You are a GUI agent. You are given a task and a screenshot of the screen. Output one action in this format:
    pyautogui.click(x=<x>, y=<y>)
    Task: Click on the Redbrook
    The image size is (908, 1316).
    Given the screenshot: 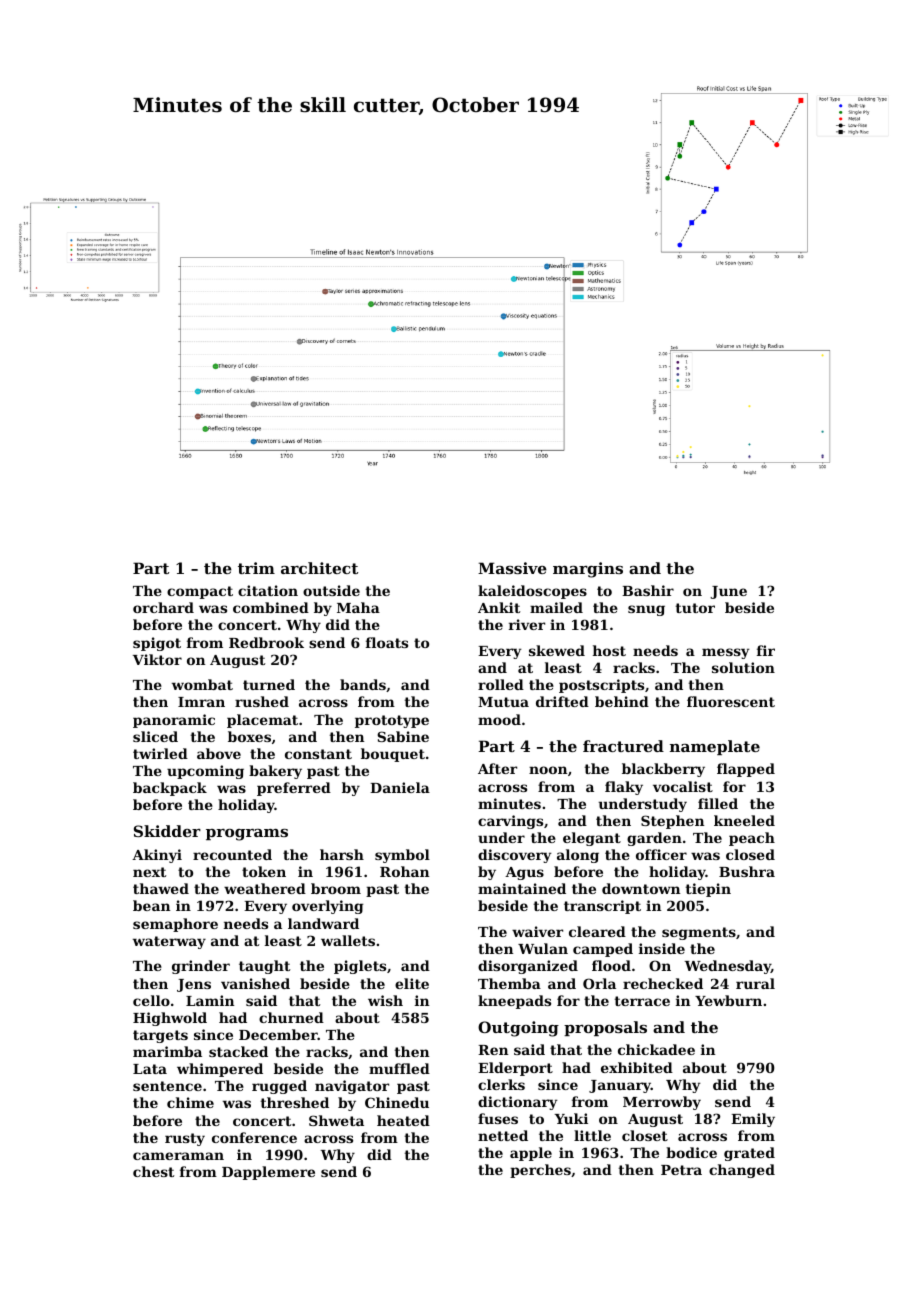 What is the action you would take?
    pyautogui.click(x=266, y=642)
